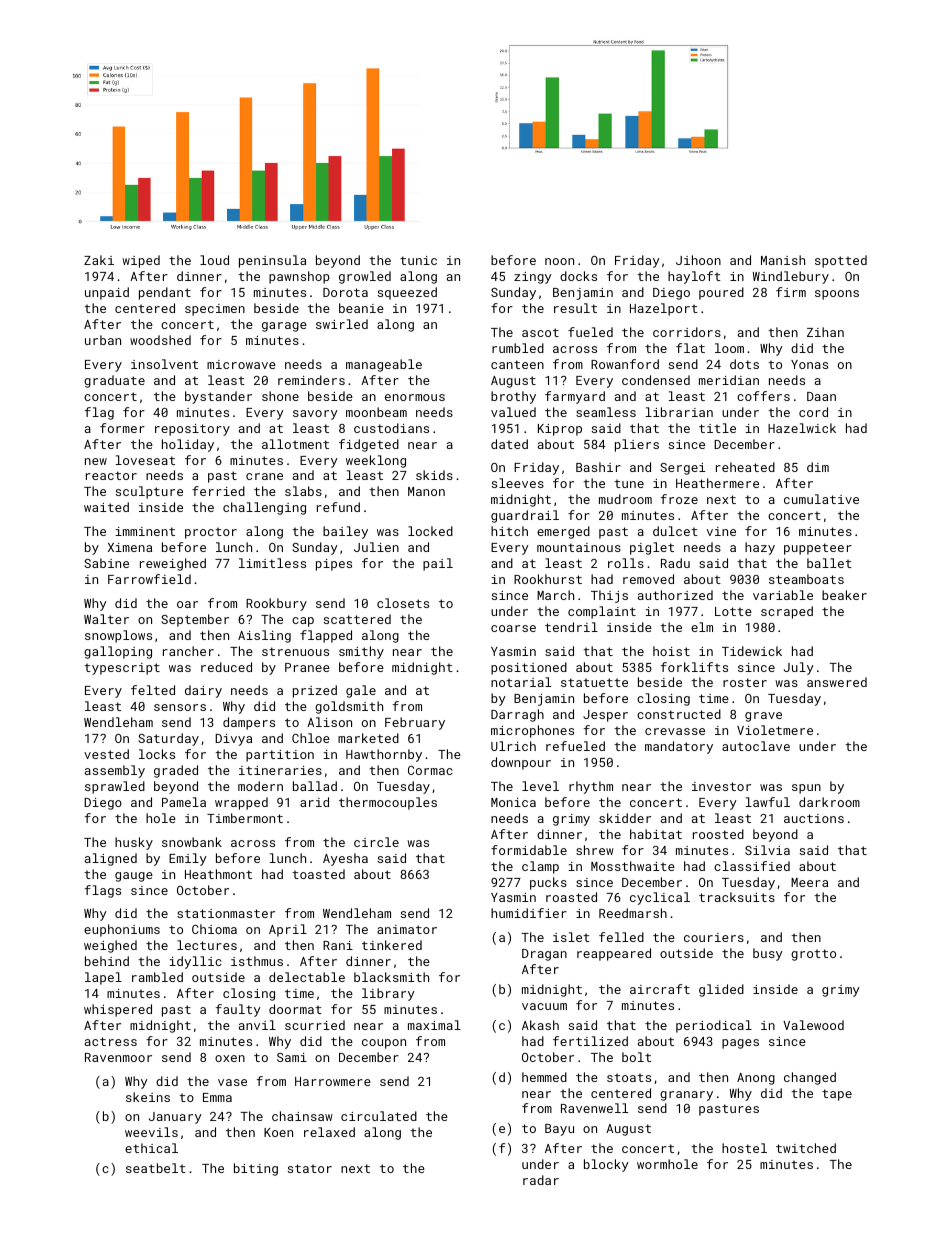 The width and height of the page is (952, 1233). Describe the element at coordinates (729, 348) in the page. I see `loom` at that location.
